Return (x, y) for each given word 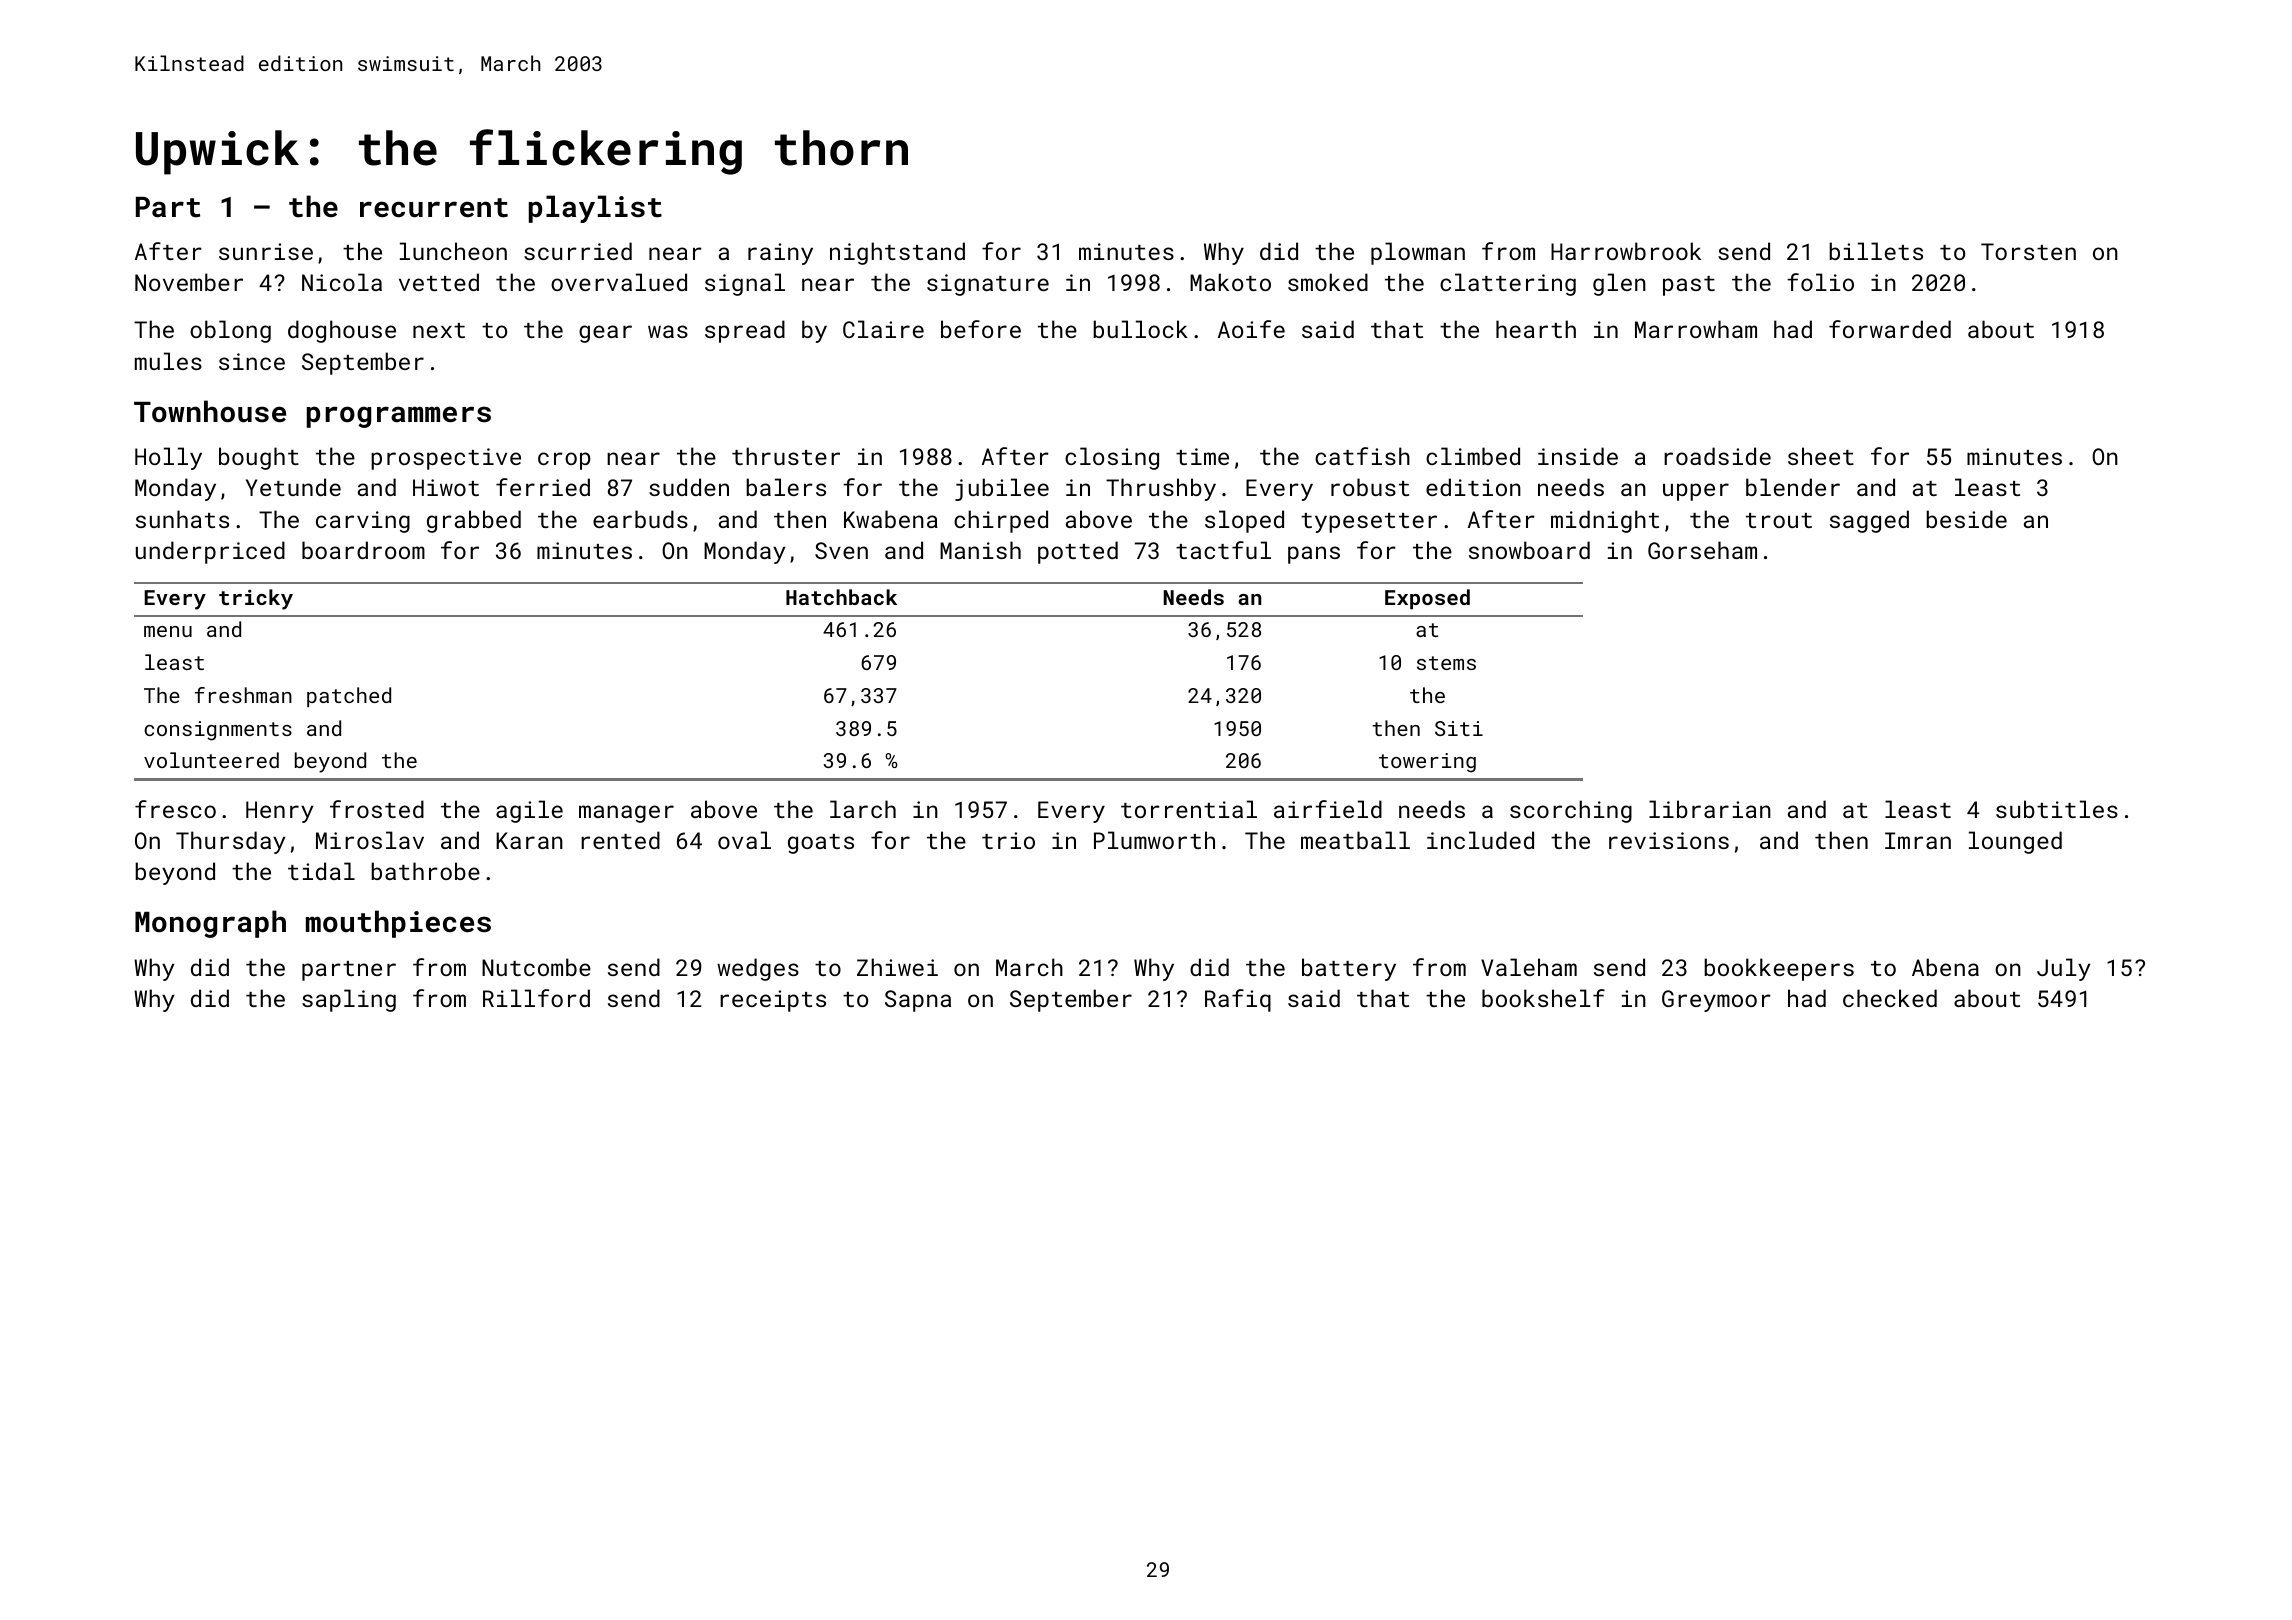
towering (1427, 763)
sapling (349, 1000)
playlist (595, 209)
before (981, 329)
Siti (1459, 728)
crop (564, 461)
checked (1890, 998)
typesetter (1369, 523)
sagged (1869, 521)
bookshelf (1543, 998)
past (1689, 286)
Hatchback (841, 597)
